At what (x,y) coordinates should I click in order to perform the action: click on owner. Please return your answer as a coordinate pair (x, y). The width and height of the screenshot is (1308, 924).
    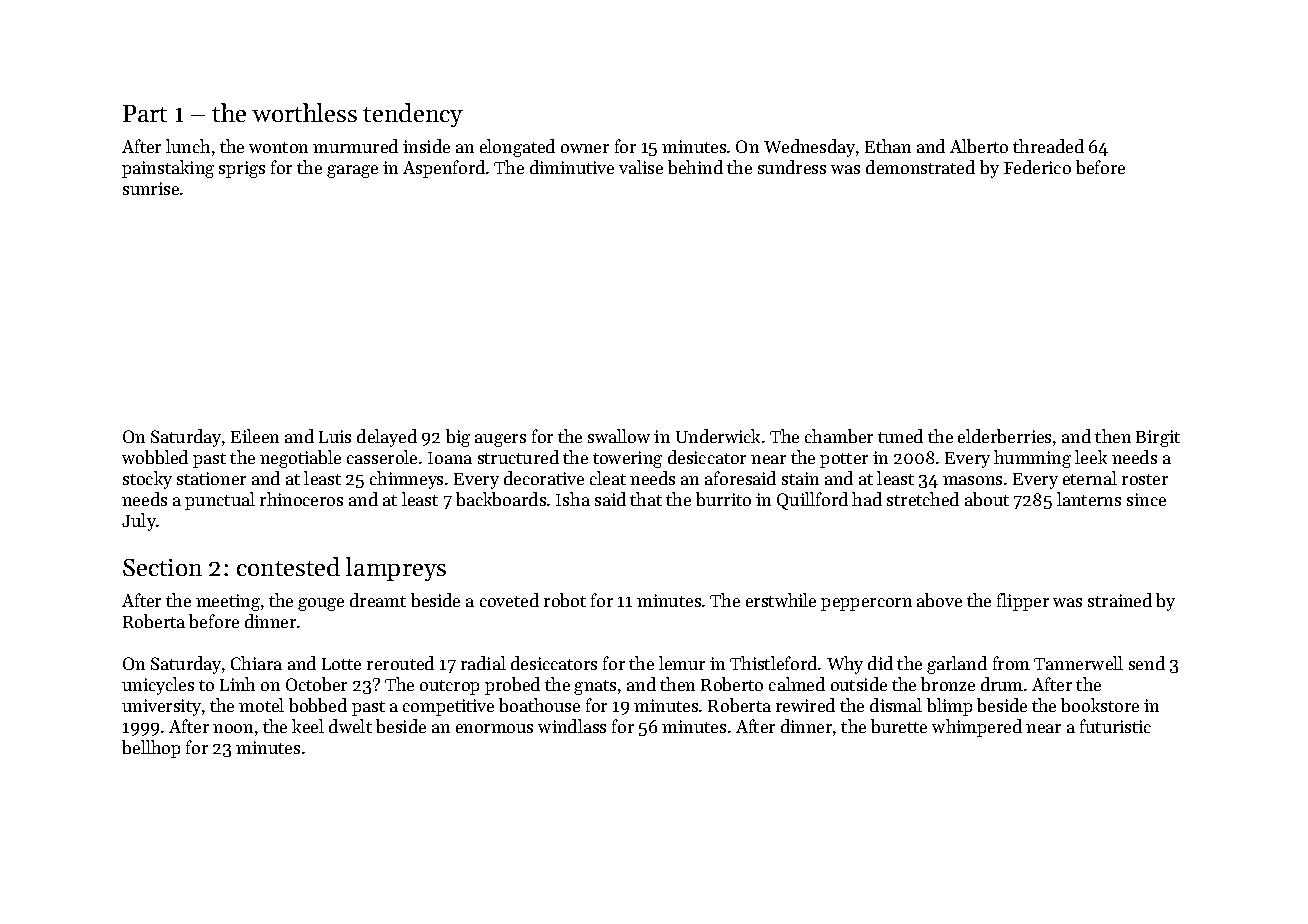
    Looking at the image, I should click on (585, 148).
